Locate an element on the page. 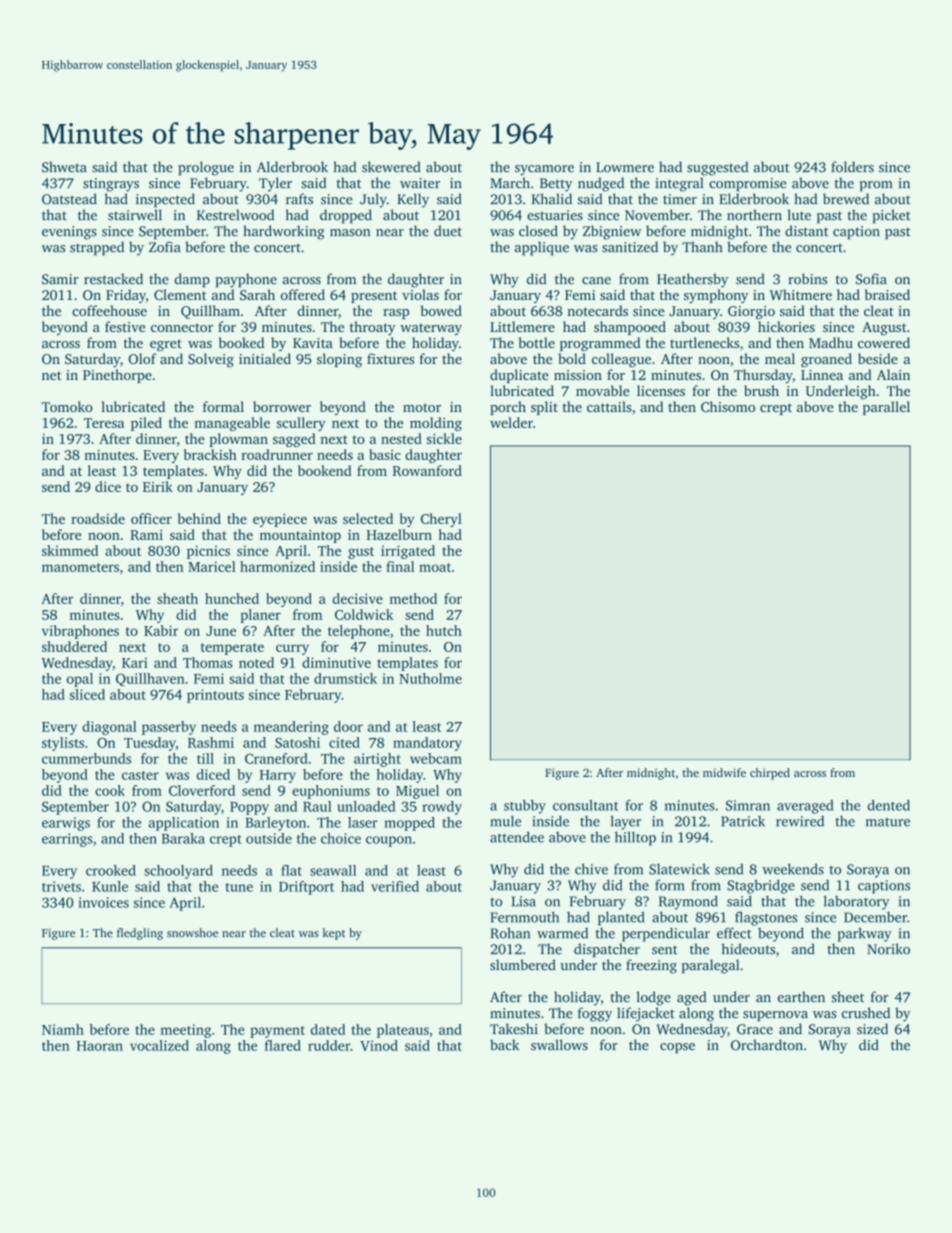 Image resolution: width=952 pixels, height=1233 pixels. stingrays is located at coordinates (111, 185).
